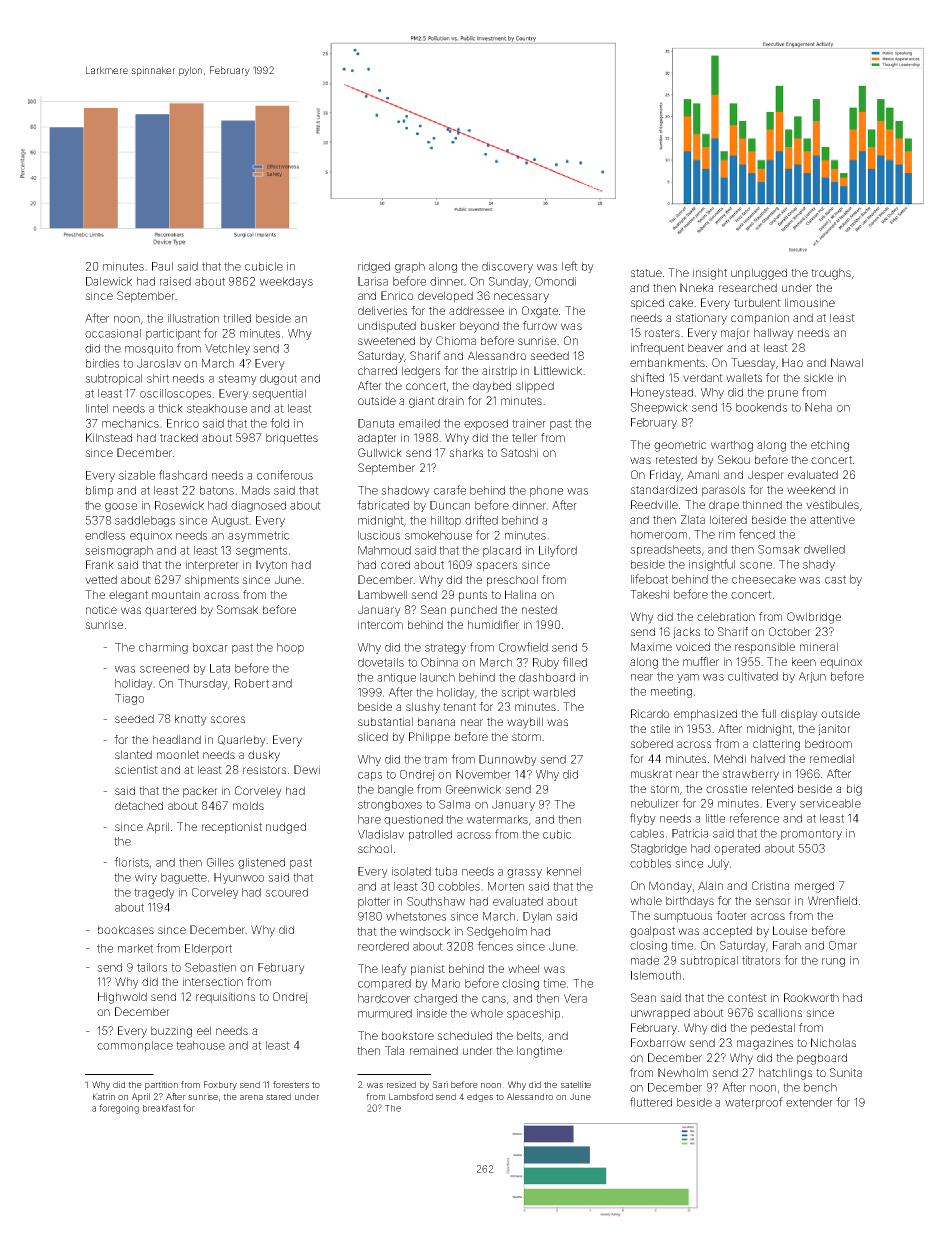 This image has width=952, height=1233. I want to click on undisputed, so click(387, 327).
